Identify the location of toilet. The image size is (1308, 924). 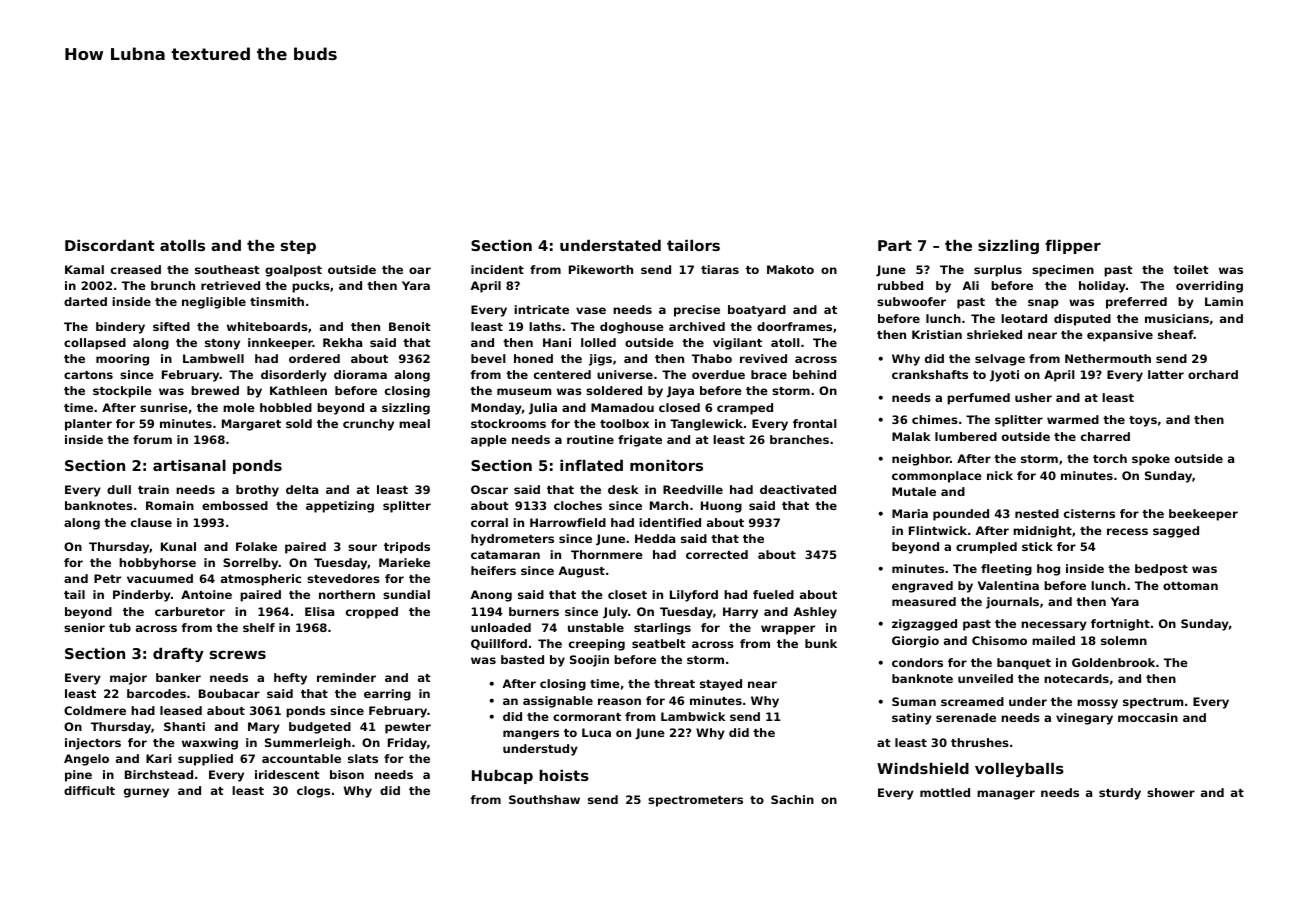
(1191, 269).
